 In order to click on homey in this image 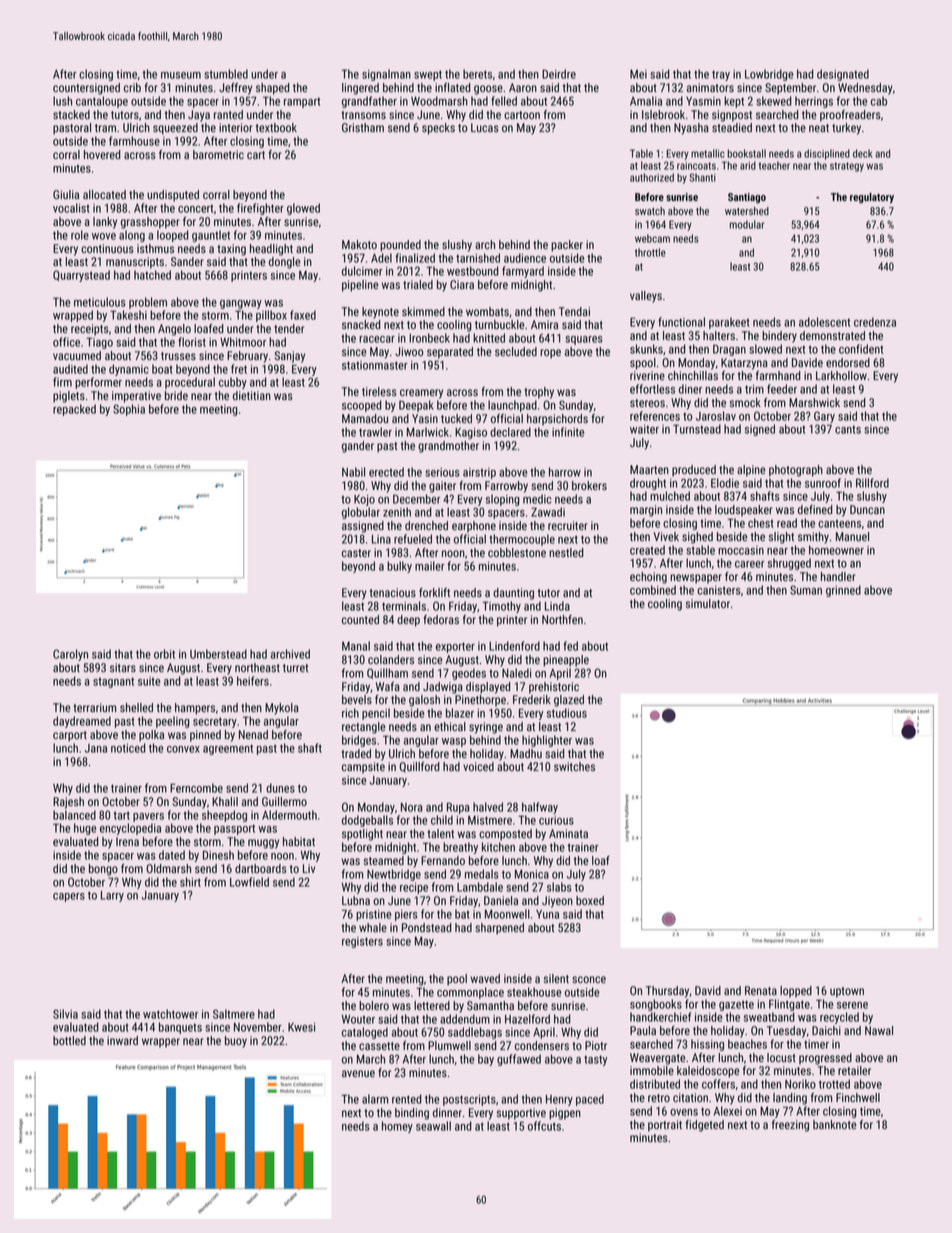, I will do `click(397, 1127)`.
